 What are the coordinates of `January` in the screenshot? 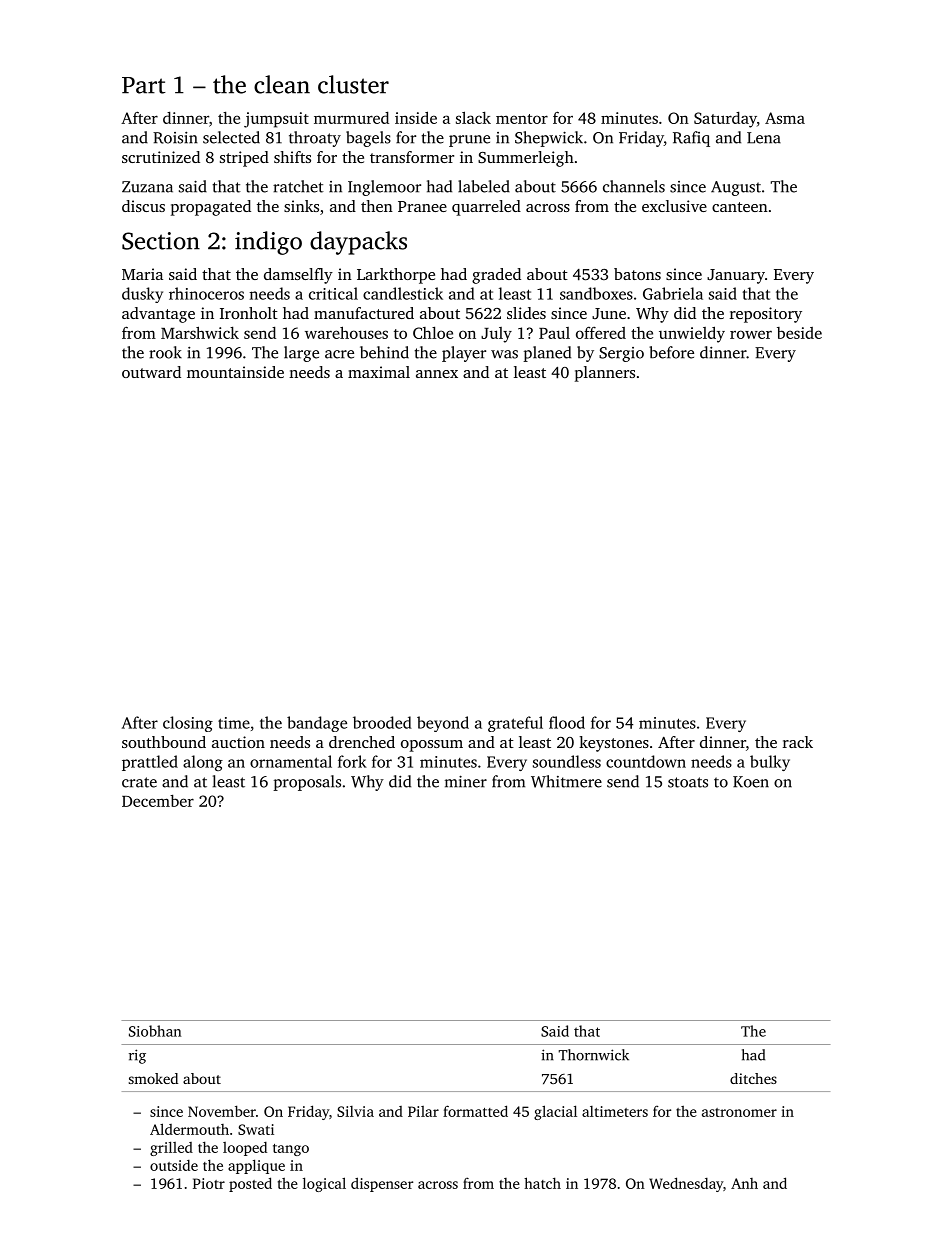 It's located at (736, 276).
